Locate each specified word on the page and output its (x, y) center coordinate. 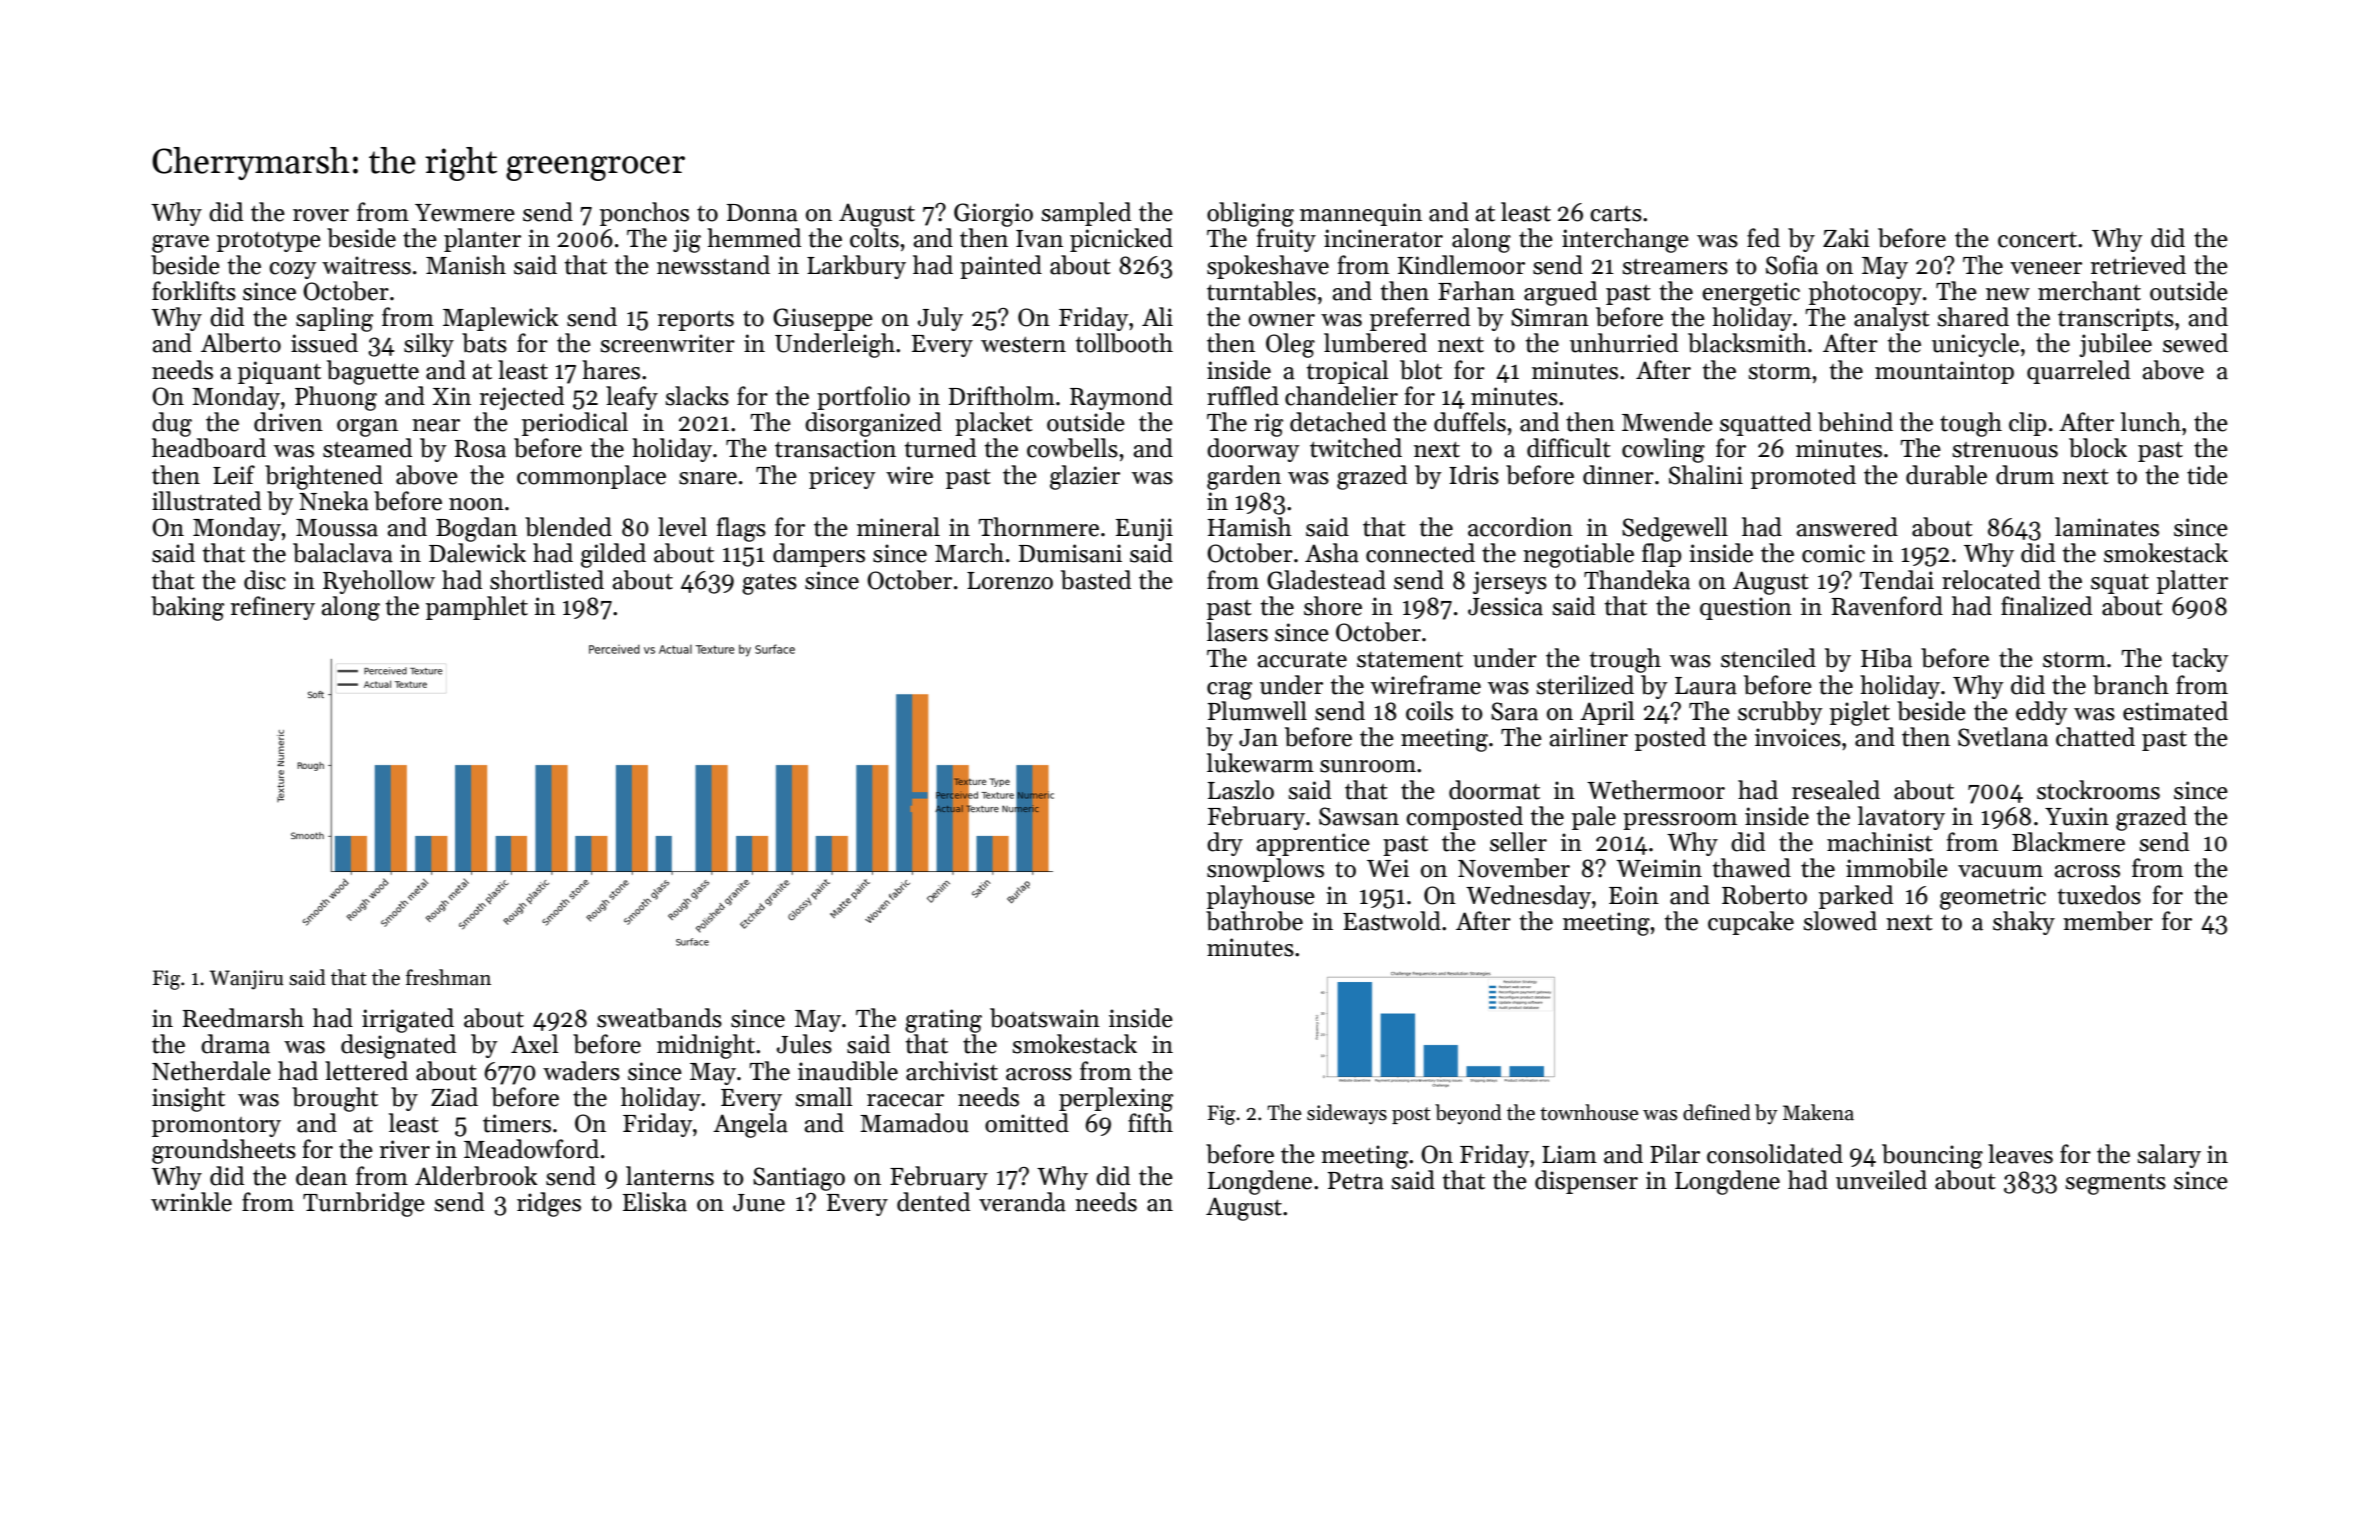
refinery (273, 608)
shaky (2024, 923)
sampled (1086, 214)
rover (321, 215)
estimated (2175, 711)
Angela (750, 1125)
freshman (448, 977)
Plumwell (1257, 711)
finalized (2046, 606)
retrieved (2138, 265)
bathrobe (1254, 921)
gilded (613, 555)
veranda (1022, 1202)
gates (769, 584)
